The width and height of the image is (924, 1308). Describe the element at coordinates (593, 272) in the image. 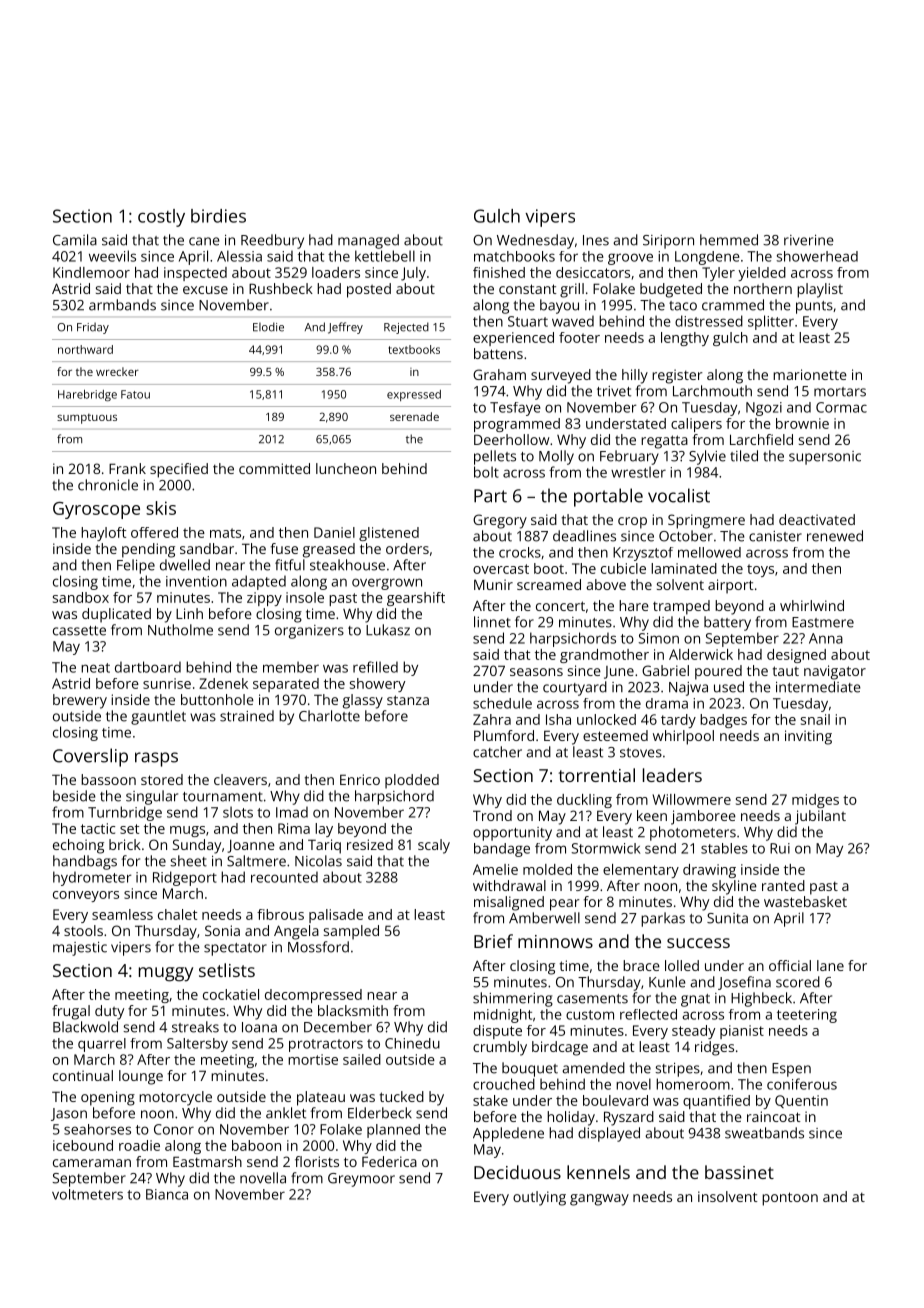

I see `desiccators` at that location.
